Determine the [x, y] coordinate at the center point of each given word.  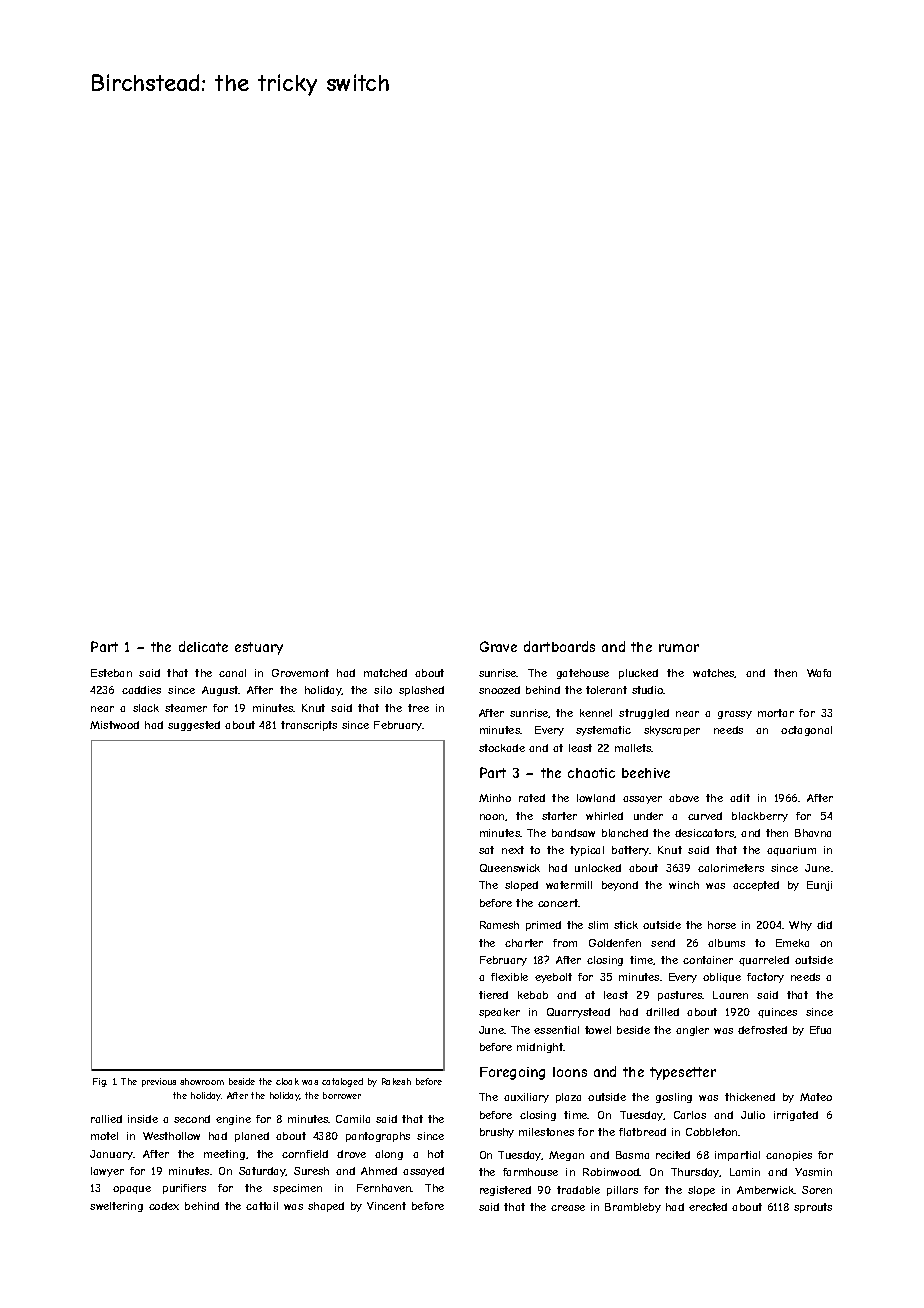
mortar [776, 713]
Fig [100, 1082]
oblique [722, 978]
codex [164, 1206]
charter [524, 943]
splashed [421, 691]
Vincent [386, 1206]
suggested [194, 726]
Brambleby [633, 1208]
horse [722, 925]
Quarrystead [578, 1013]
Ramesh [499, 925]
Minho [495, 798]
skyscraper [672, 731]
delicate [203, 646]
